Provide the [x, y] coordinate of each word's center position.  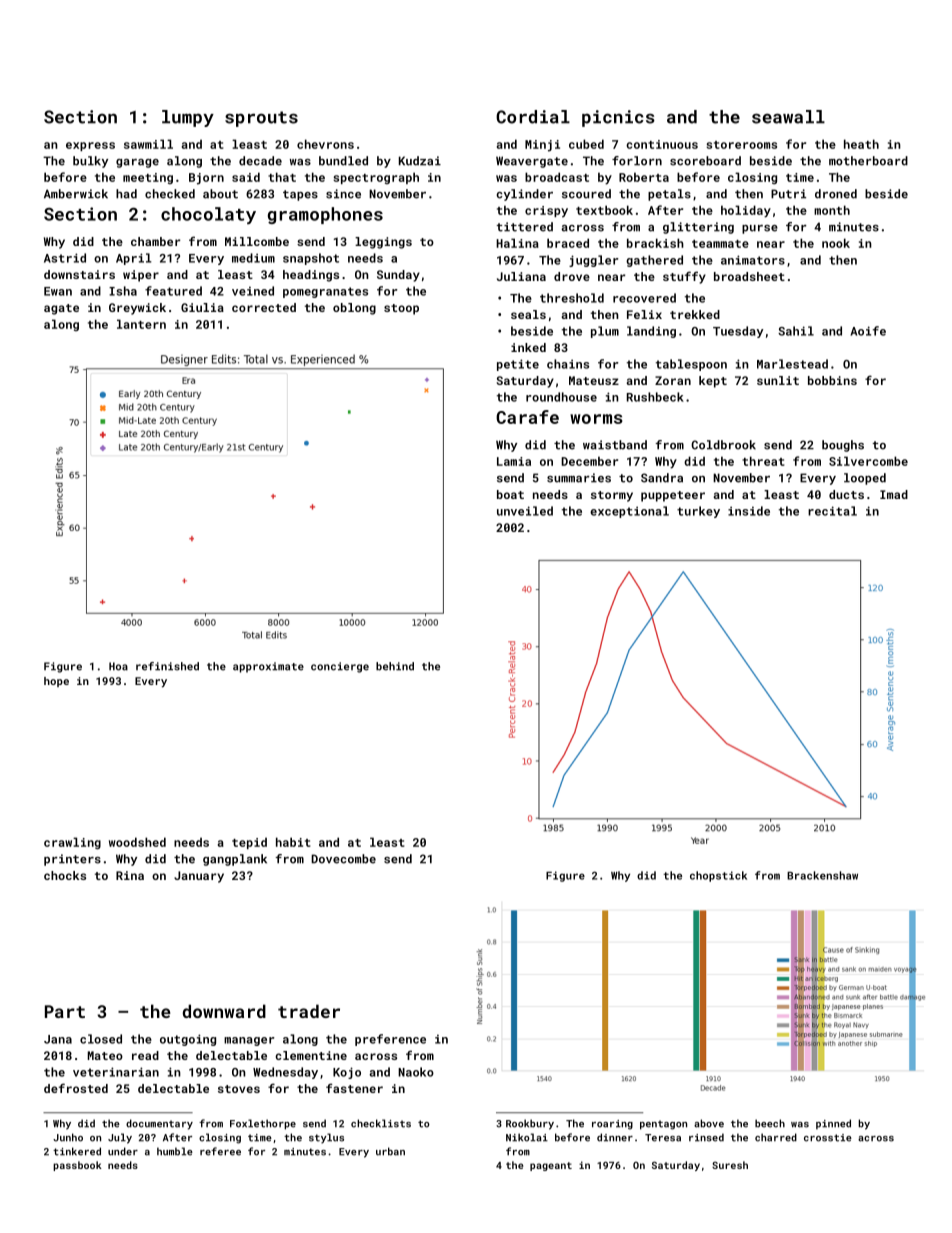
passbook [77, 1166]
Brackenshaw [822, 875]
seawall [788, 117]
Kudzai [420, 161]
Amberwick [76, 194]
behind [395, 666]
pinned [833, 1124]
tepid [249, 843]
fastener [354, 1088]
